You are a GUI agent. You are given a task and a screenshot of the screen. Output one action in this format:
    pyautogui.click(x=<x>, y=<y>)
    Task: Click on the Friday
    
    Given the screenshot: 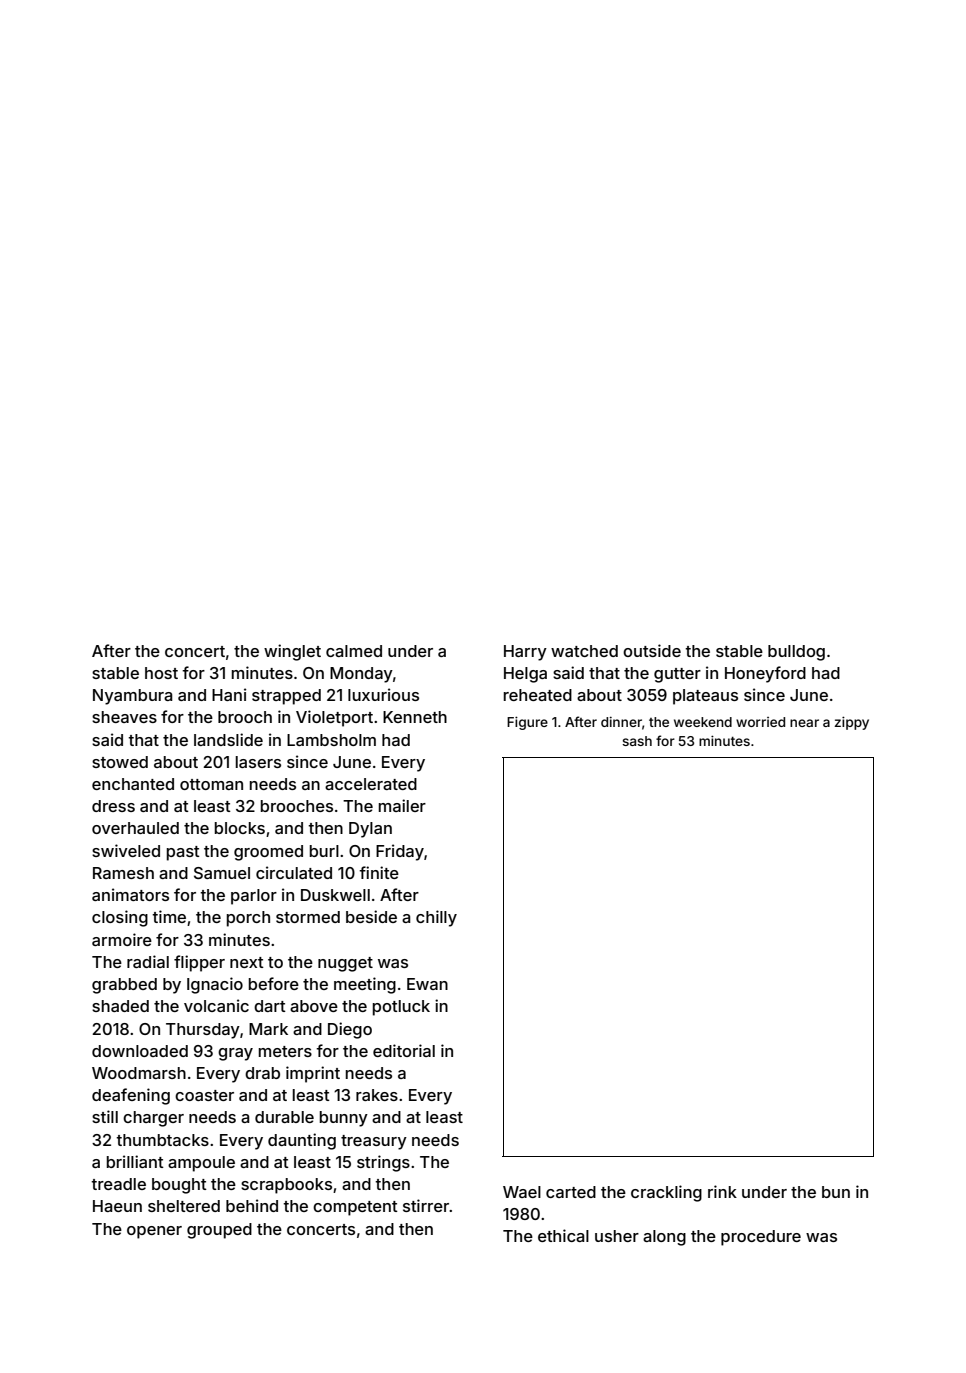 What is the action you would take?
    pyautogui.click(x=400, y=852)
